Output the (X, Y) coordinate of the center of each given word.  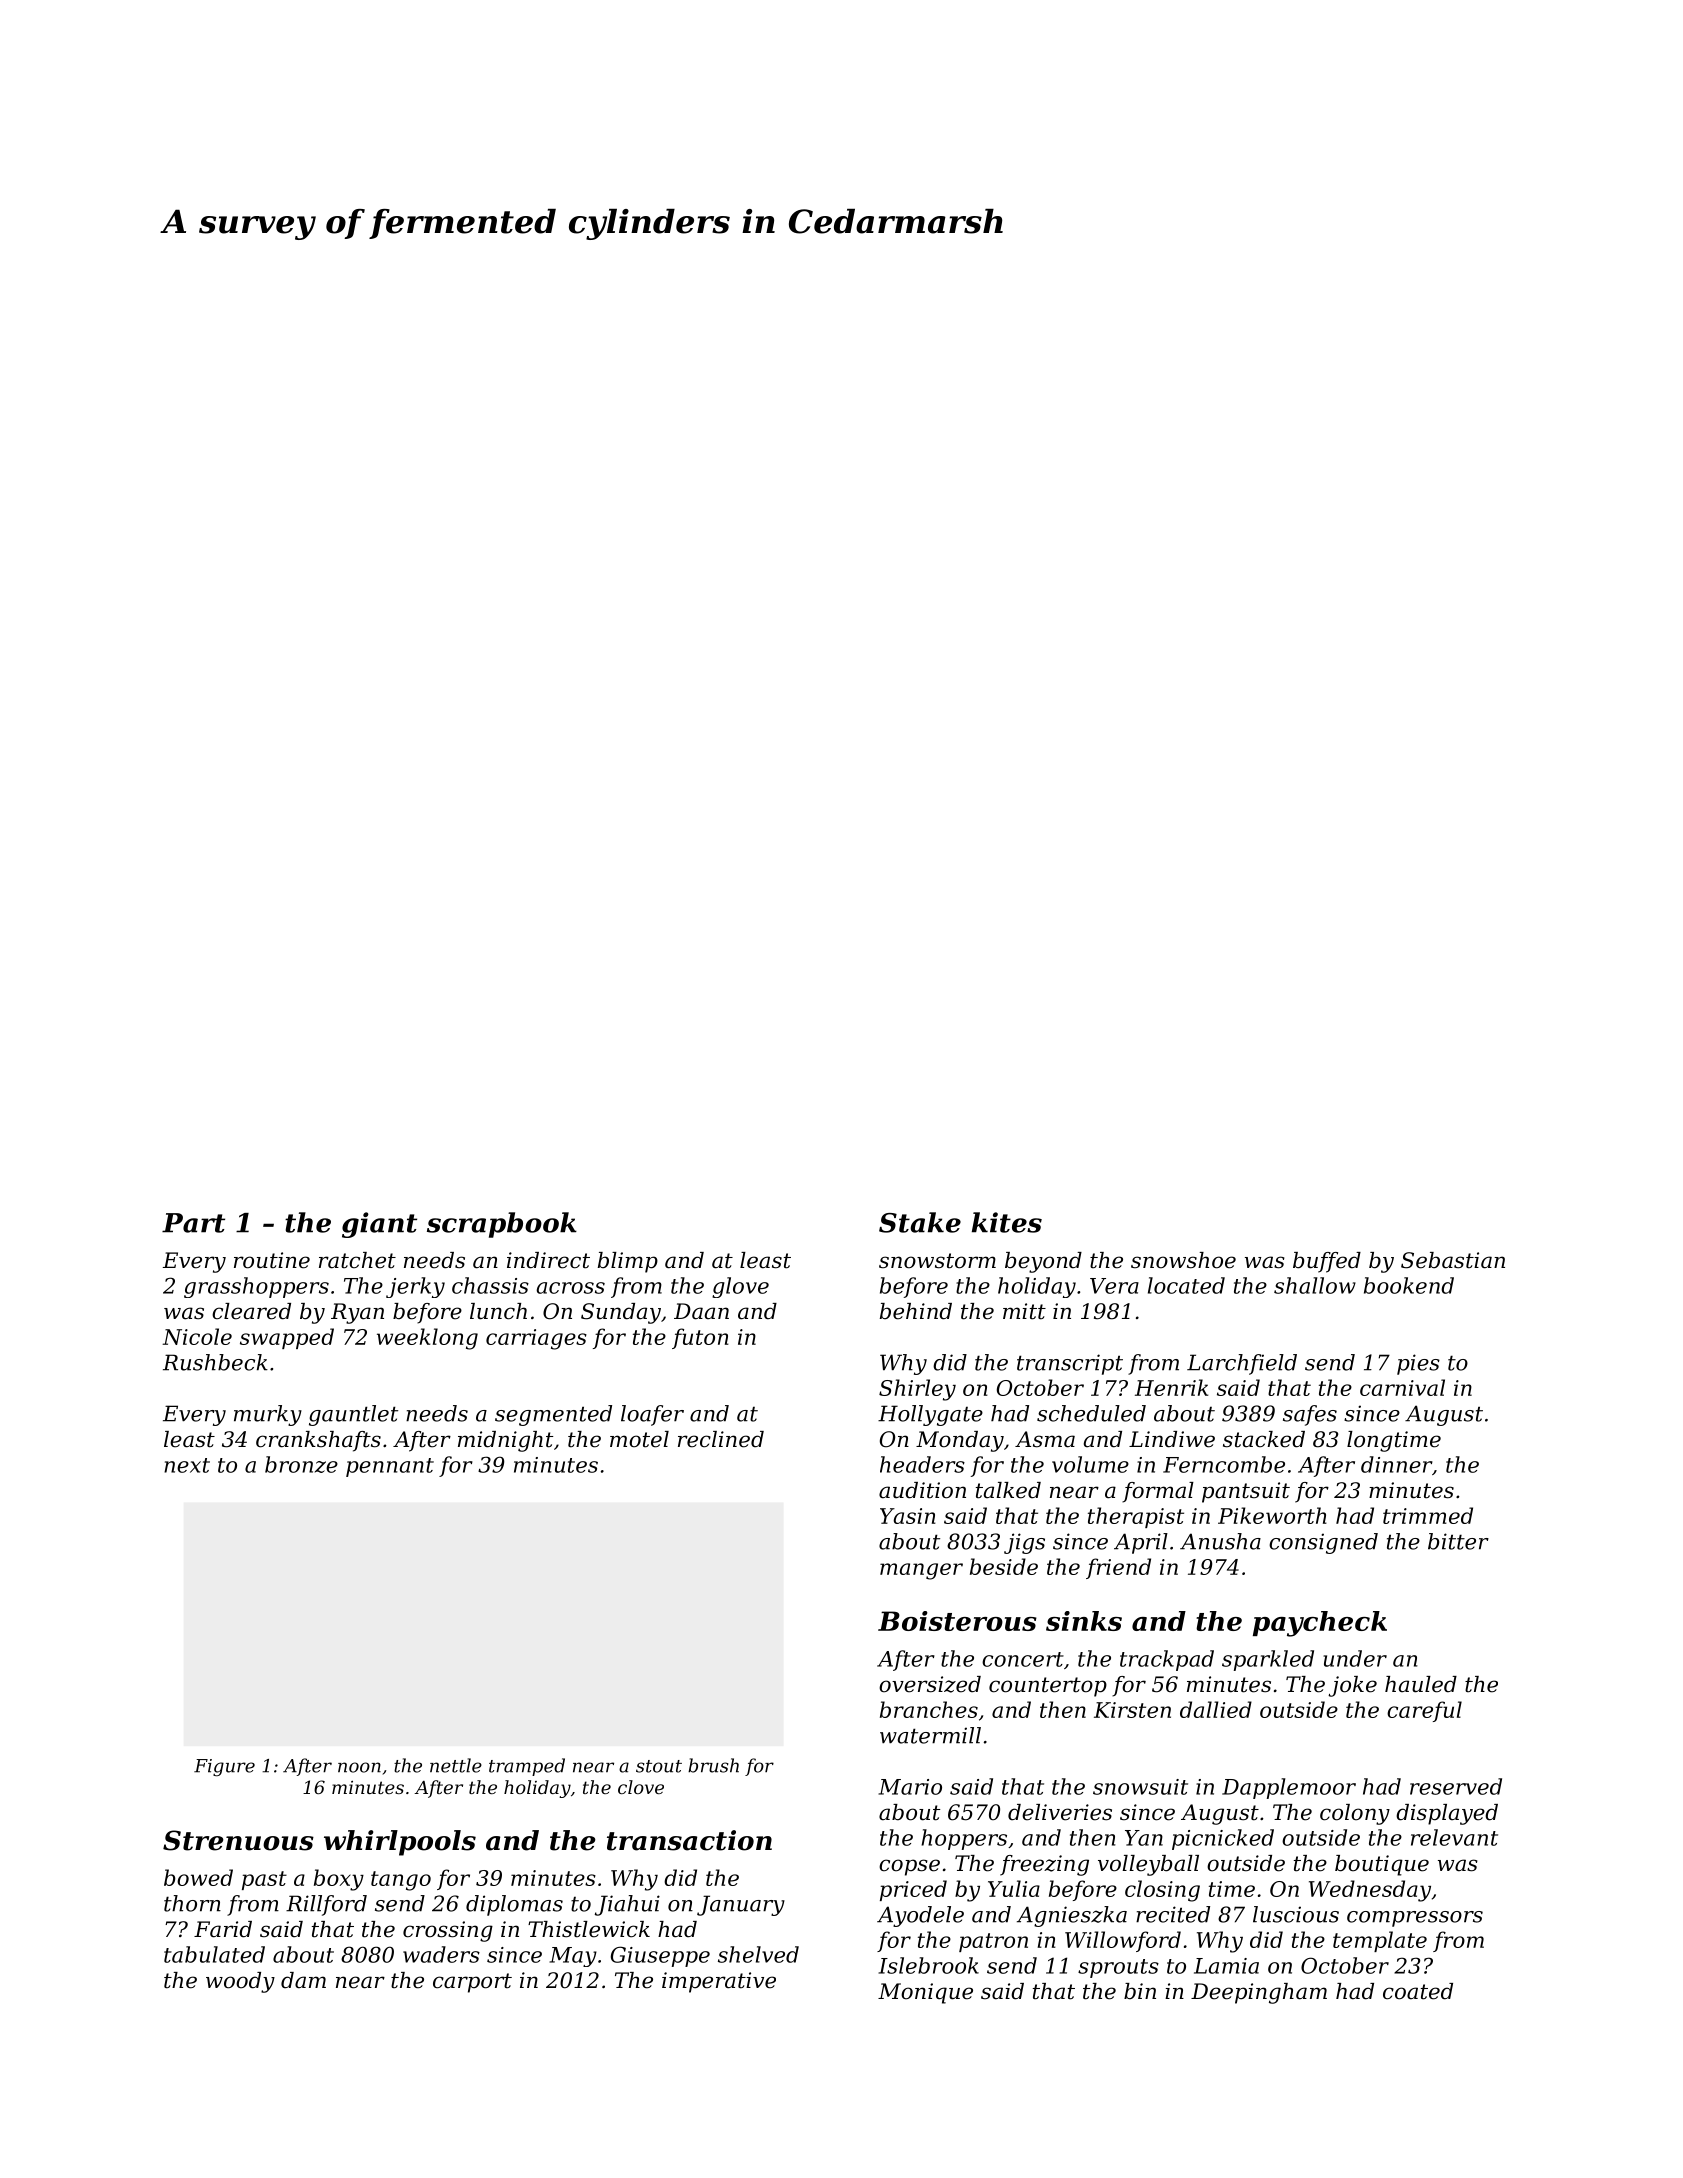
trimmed (1428, 1515)
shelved (758, 1954)
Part (193, 1223)
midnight (505, 1441)
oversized (930, 1684)
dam (303, 1980)
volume (1090, 1464)
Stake (920, 1222)
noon (359, 1767)
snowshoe (1183, 1260)
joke (1352, 1686)
